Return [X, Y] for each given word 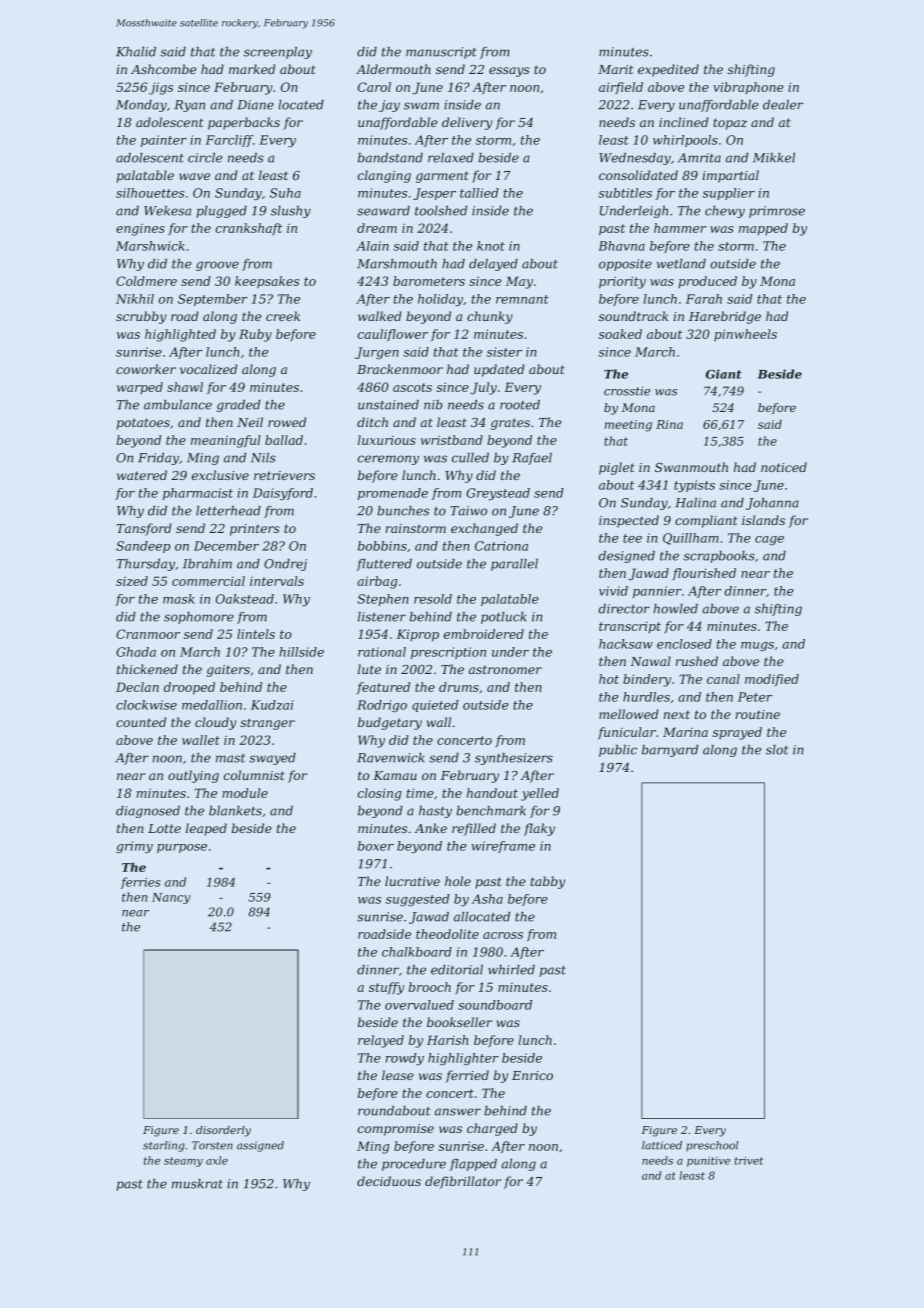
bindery [647, 680]
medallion [212, 705]
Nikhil [135, 299]
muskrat [197, 1184]
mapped [763, 229]
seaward [383, 211]
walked [380, 316]
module [245, 793]
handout [492, 793]
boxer [376, 846]
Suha [285, 193]
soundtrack [633, 316]
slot [777, 750]
